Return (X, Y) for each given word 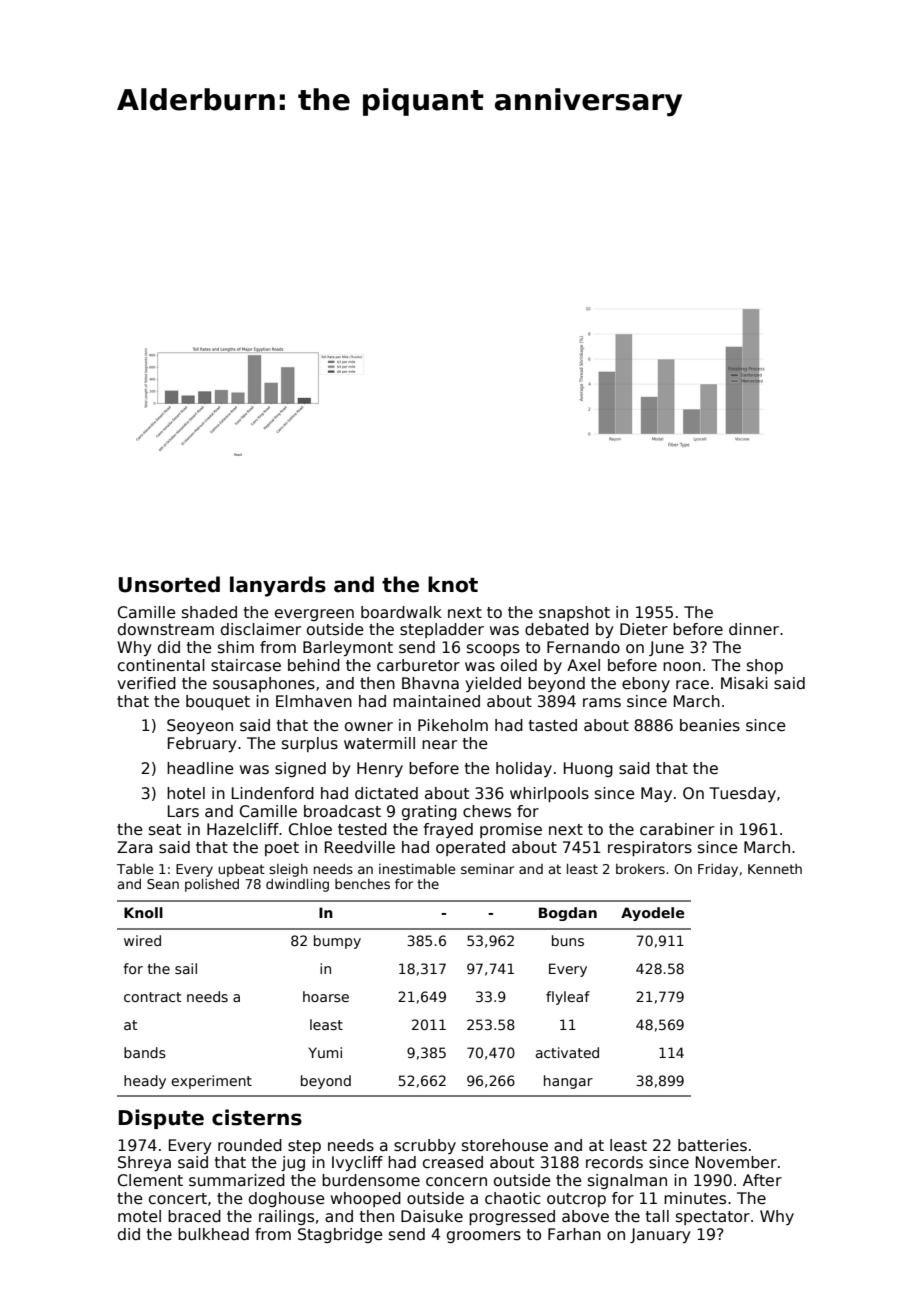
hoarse (326, 996)
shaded (209, 612)
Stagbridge (340, 1235)
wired (142, 940)
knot (453, 584)
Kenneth (775, 869)
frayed (448, 830)
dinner (754, 629)
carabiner (677, 829)
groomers (484, 1237)
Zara (135, 847)
